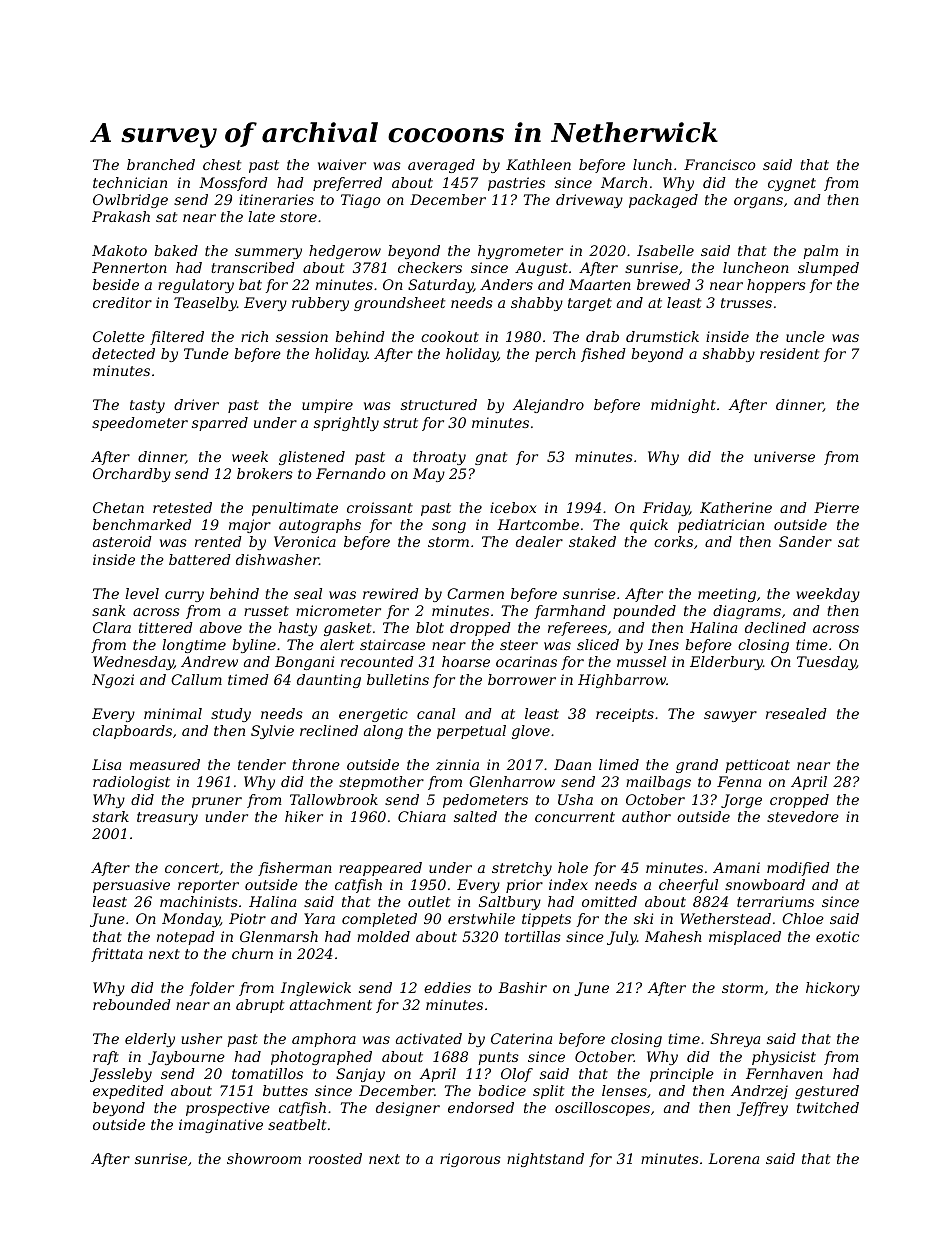 The width and height of the image is (952, 1233). I want to click on tomatillos, so click(267, 1073).
